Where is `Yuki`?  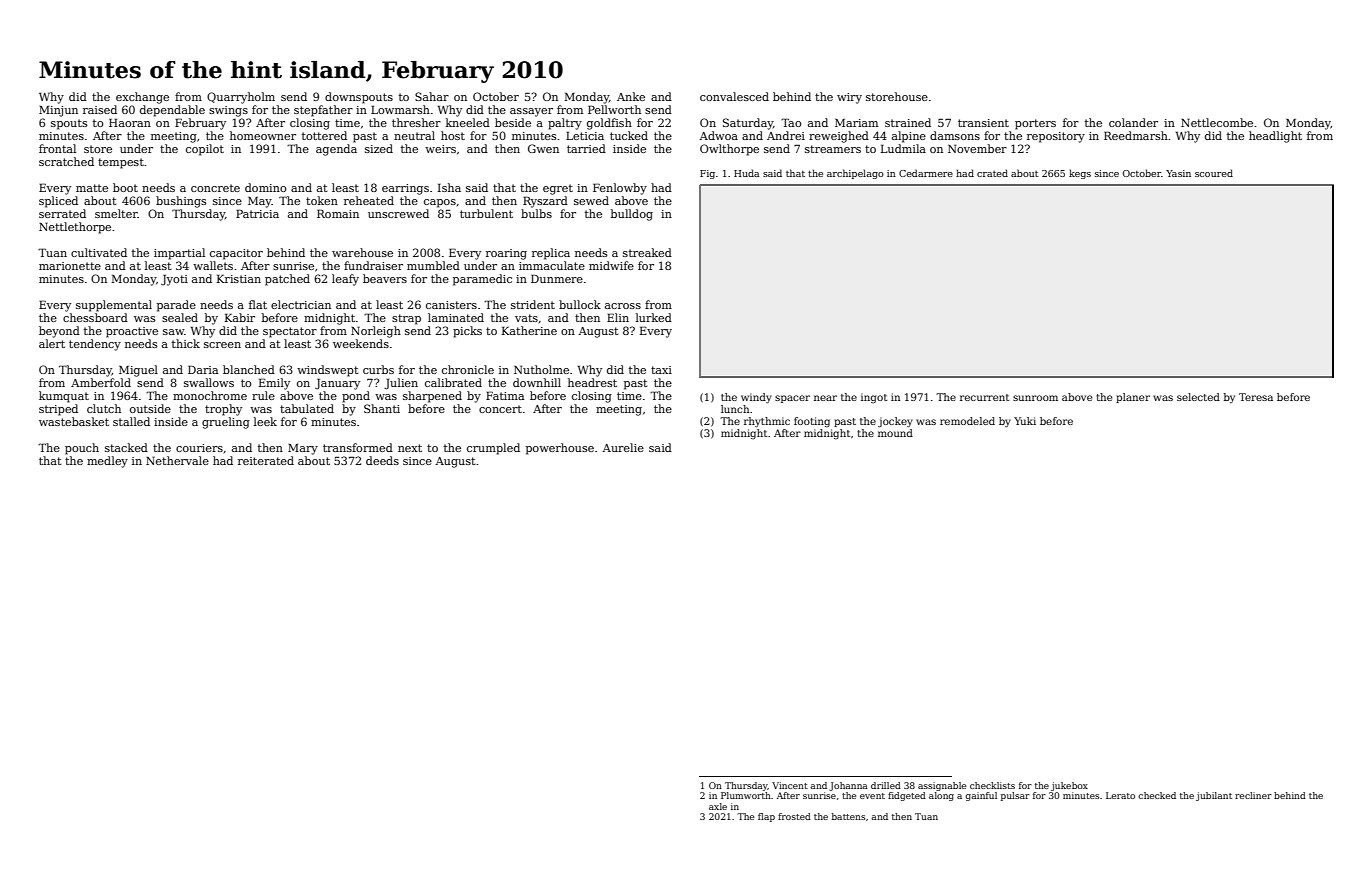 Yuki is located at coordinates (1025, 421).
